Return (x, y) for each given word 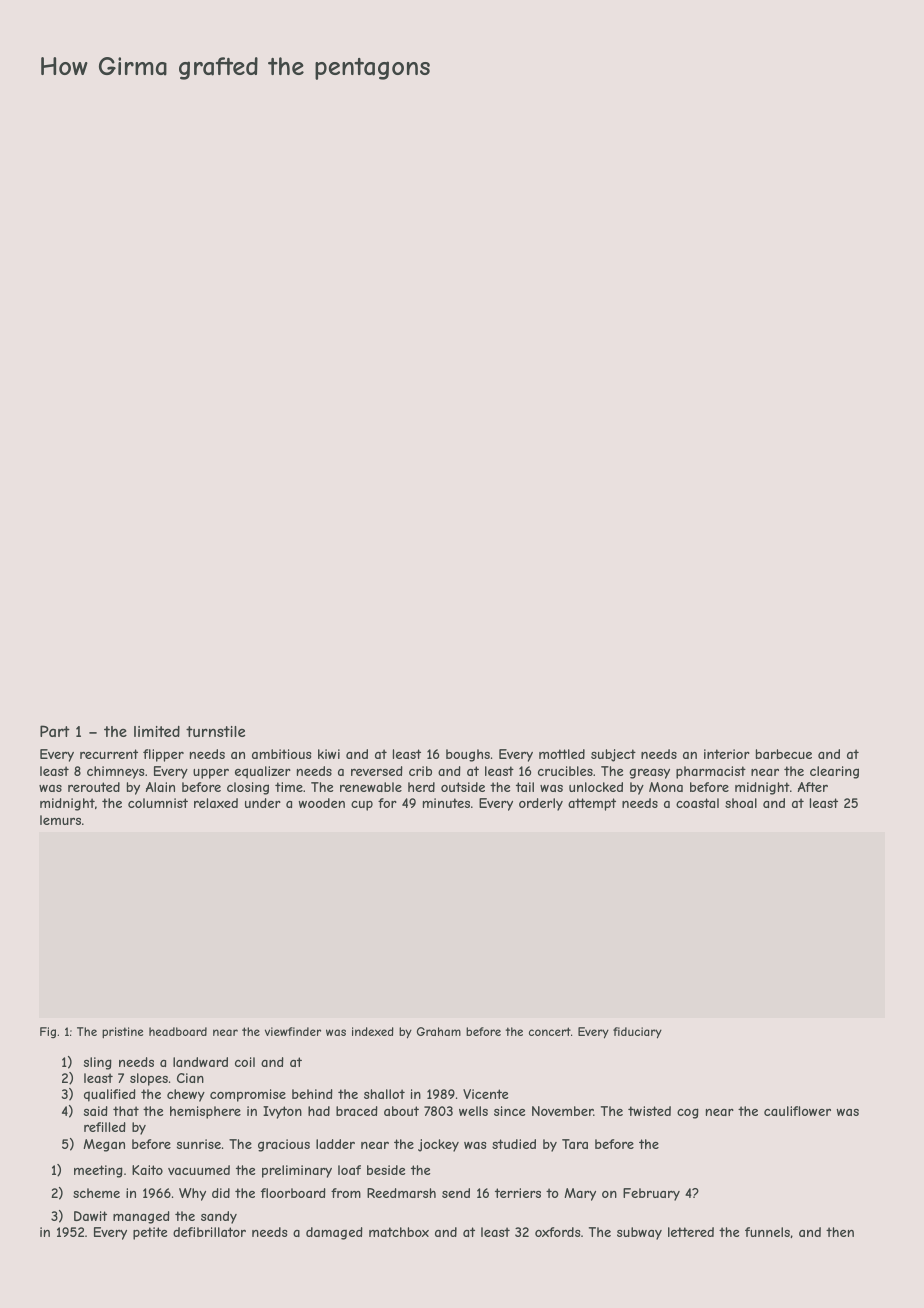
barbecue (784, 754)
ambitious (282, 754)
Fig (48, 1032)
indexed (373, 1031)
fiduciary (637, 1033)
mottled (562, 754)
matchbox (399, 1232)
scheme (96, 1193)
